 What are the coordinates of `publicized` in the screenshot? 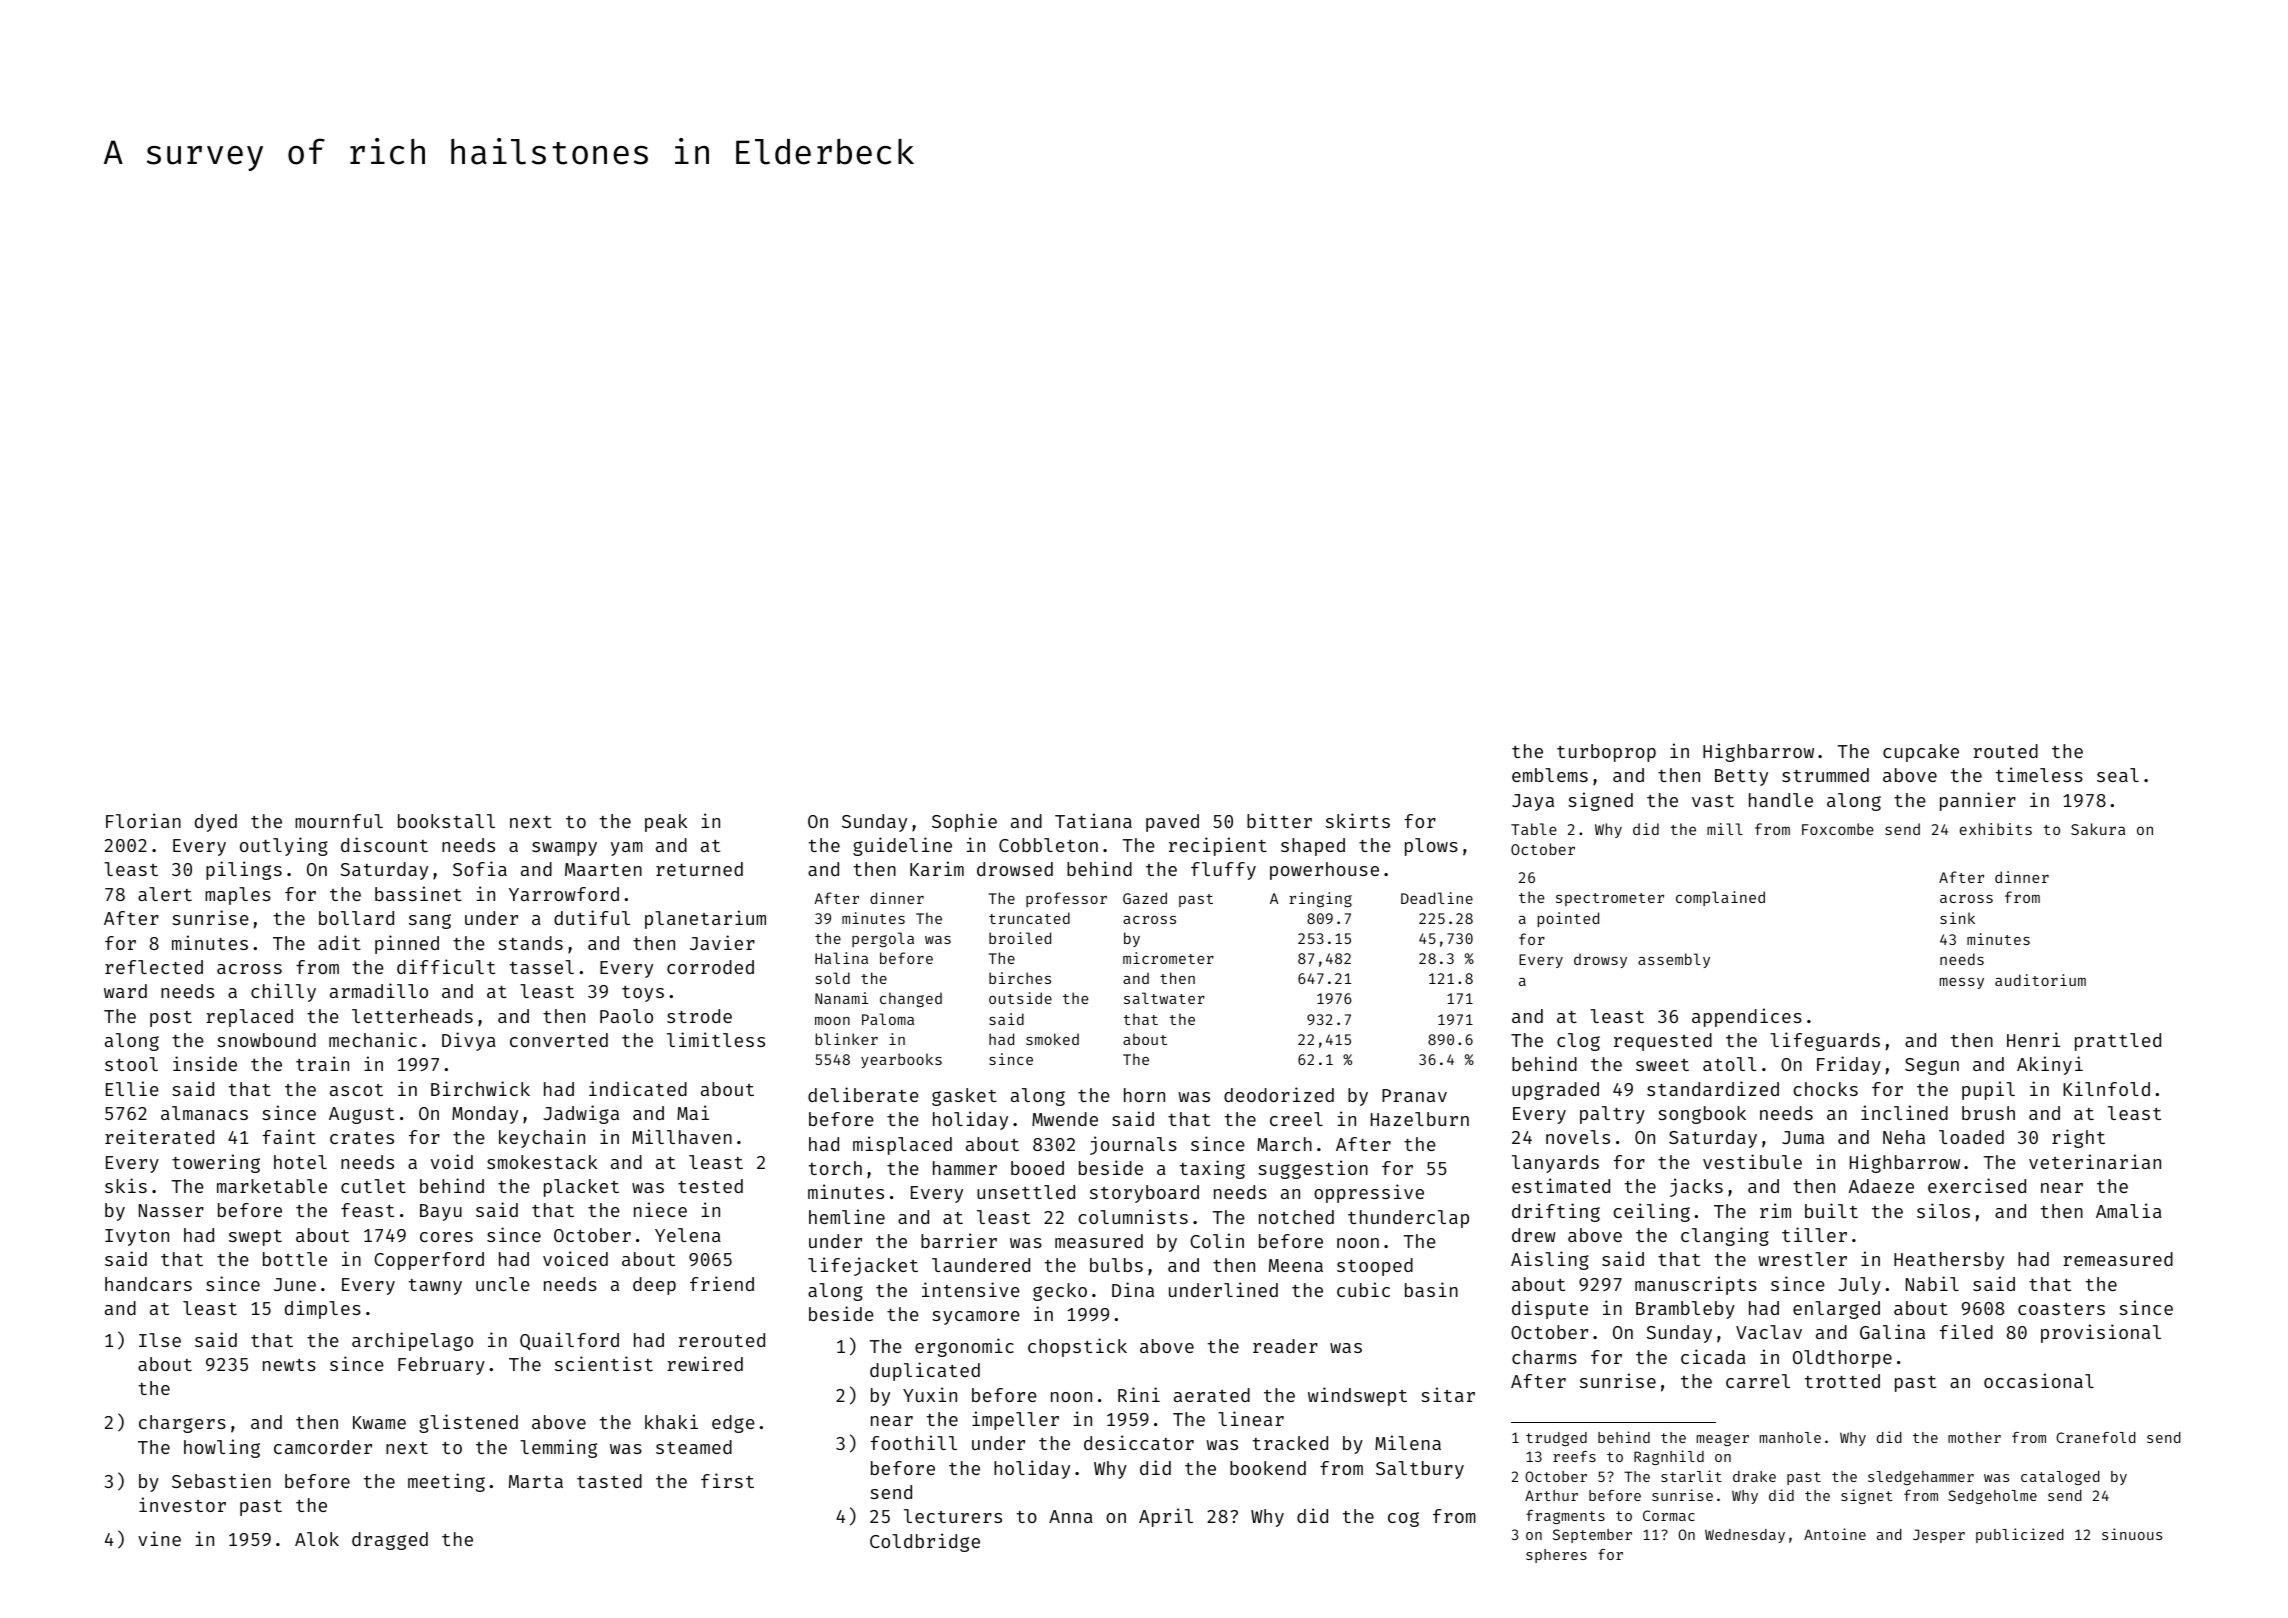 It's located at (2020, 1535).
